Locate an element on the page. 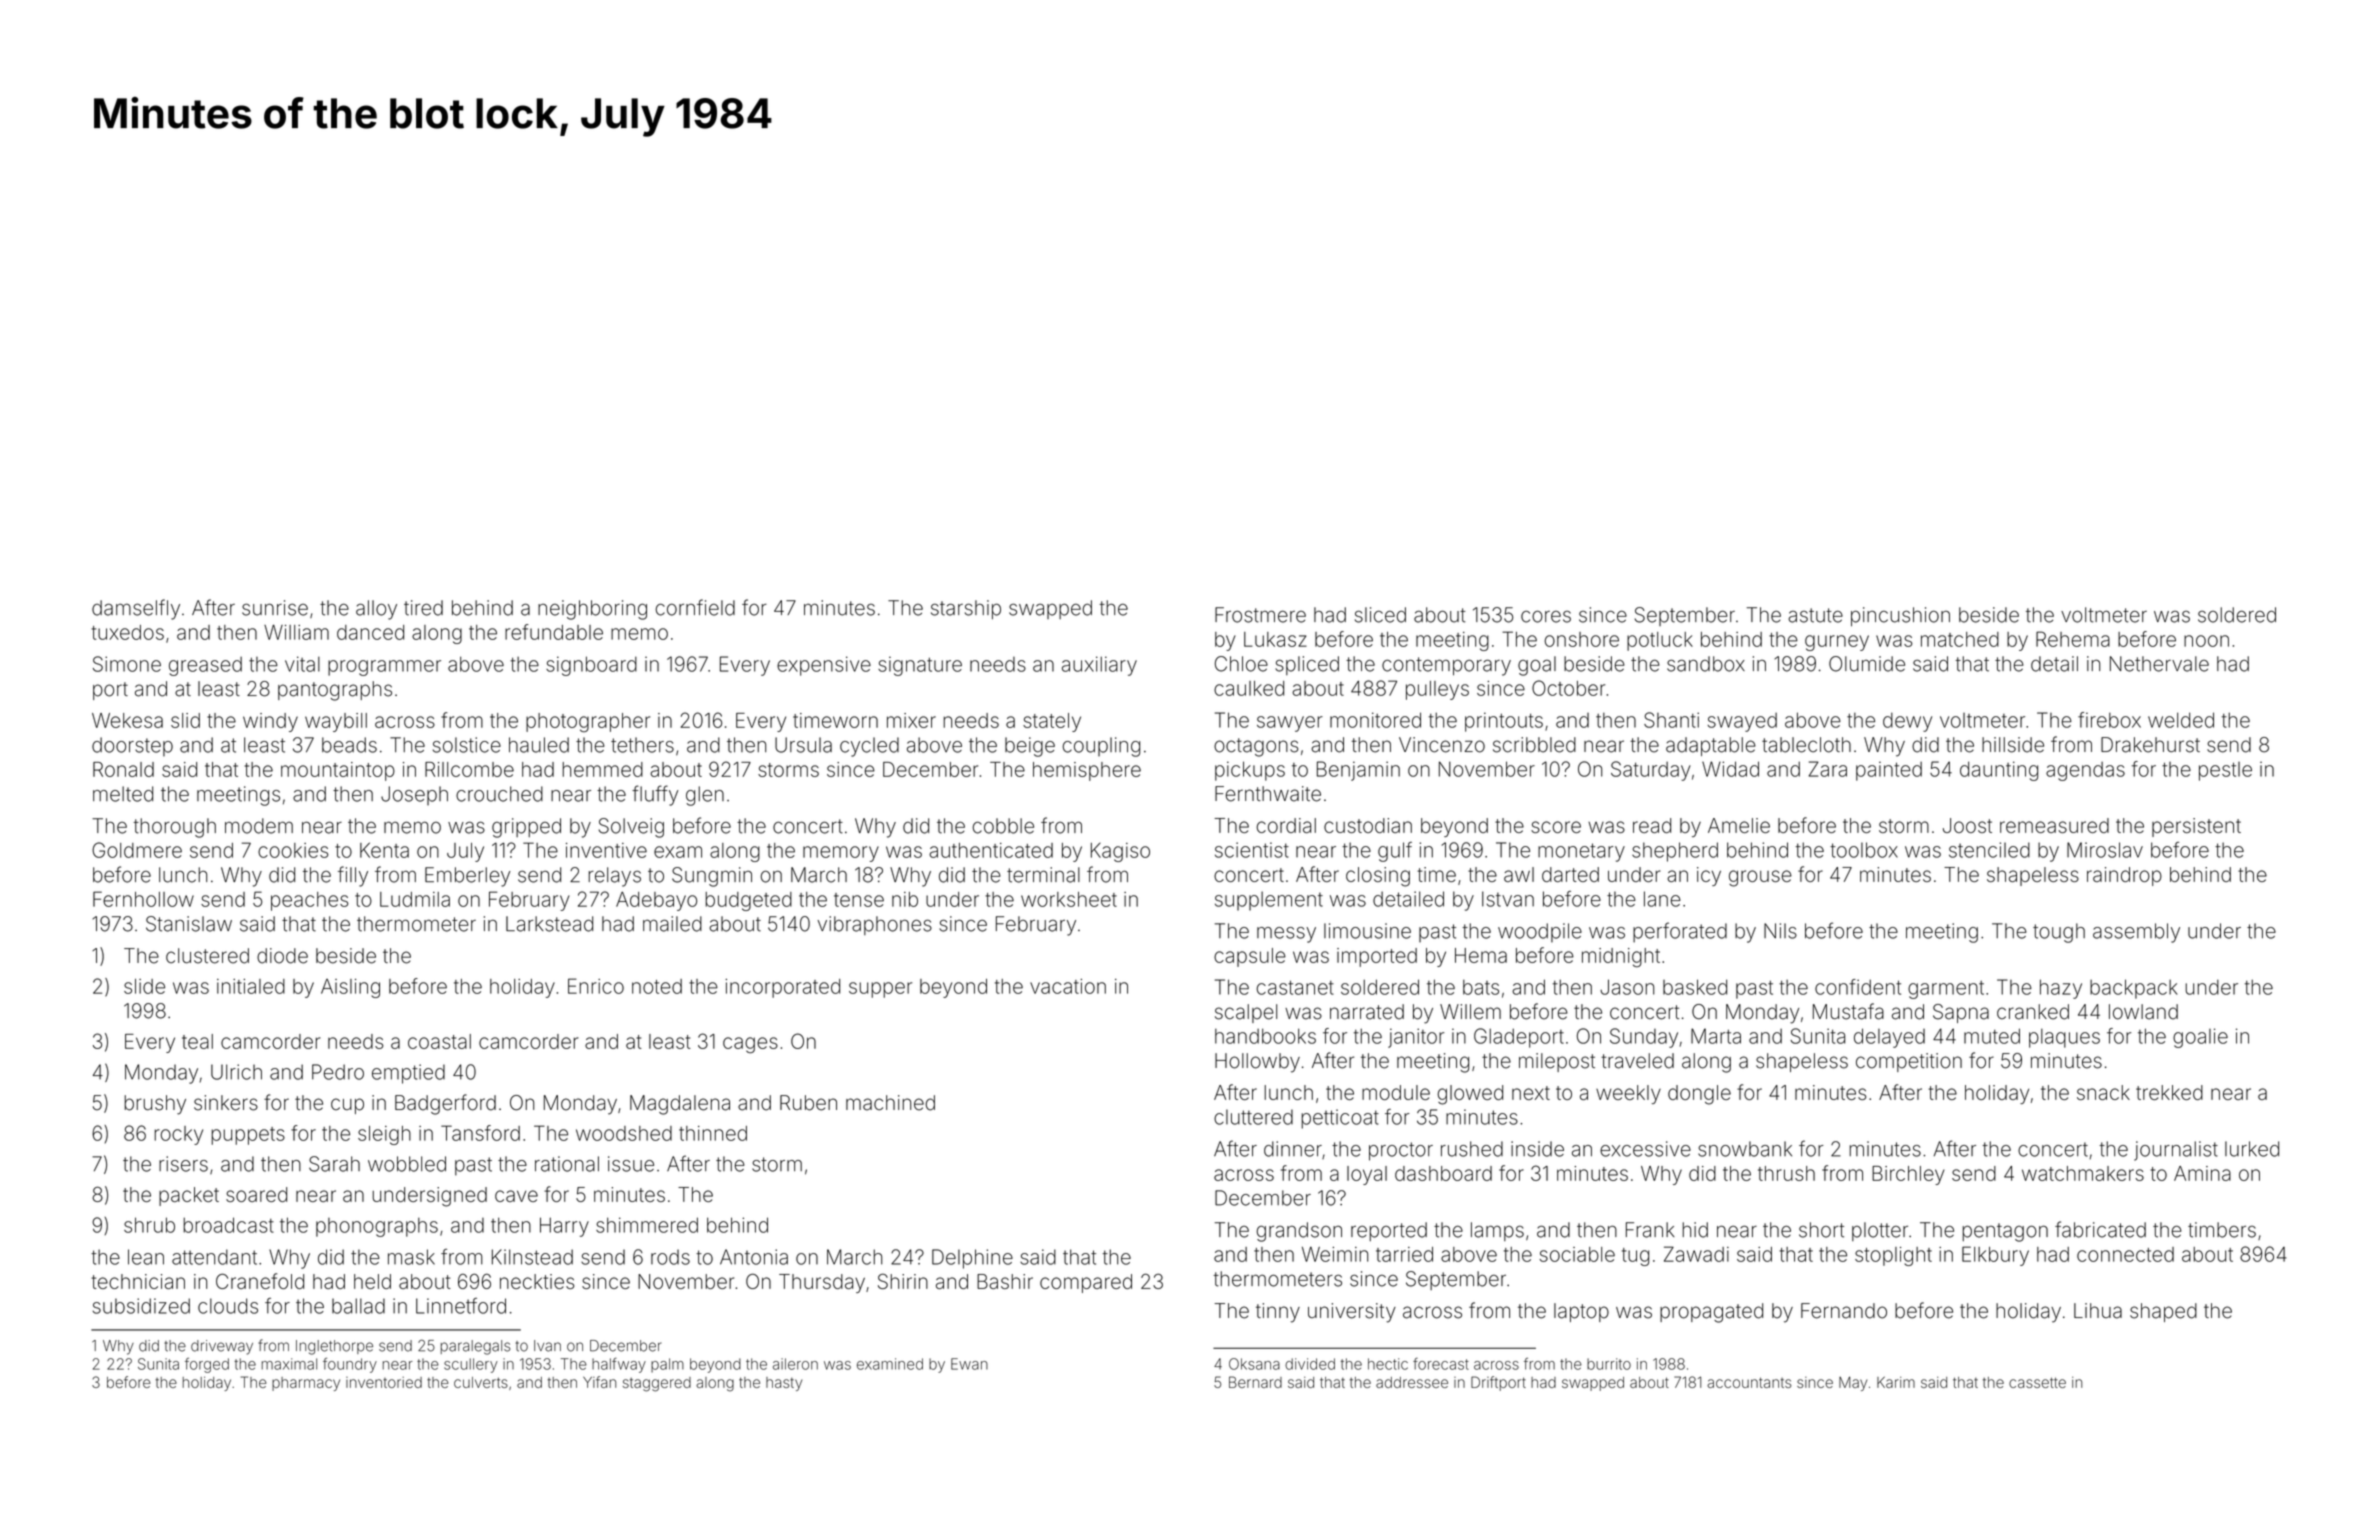 This image has width=2380, height=1540. Frostmere is located at coordinates (1260, 615).
